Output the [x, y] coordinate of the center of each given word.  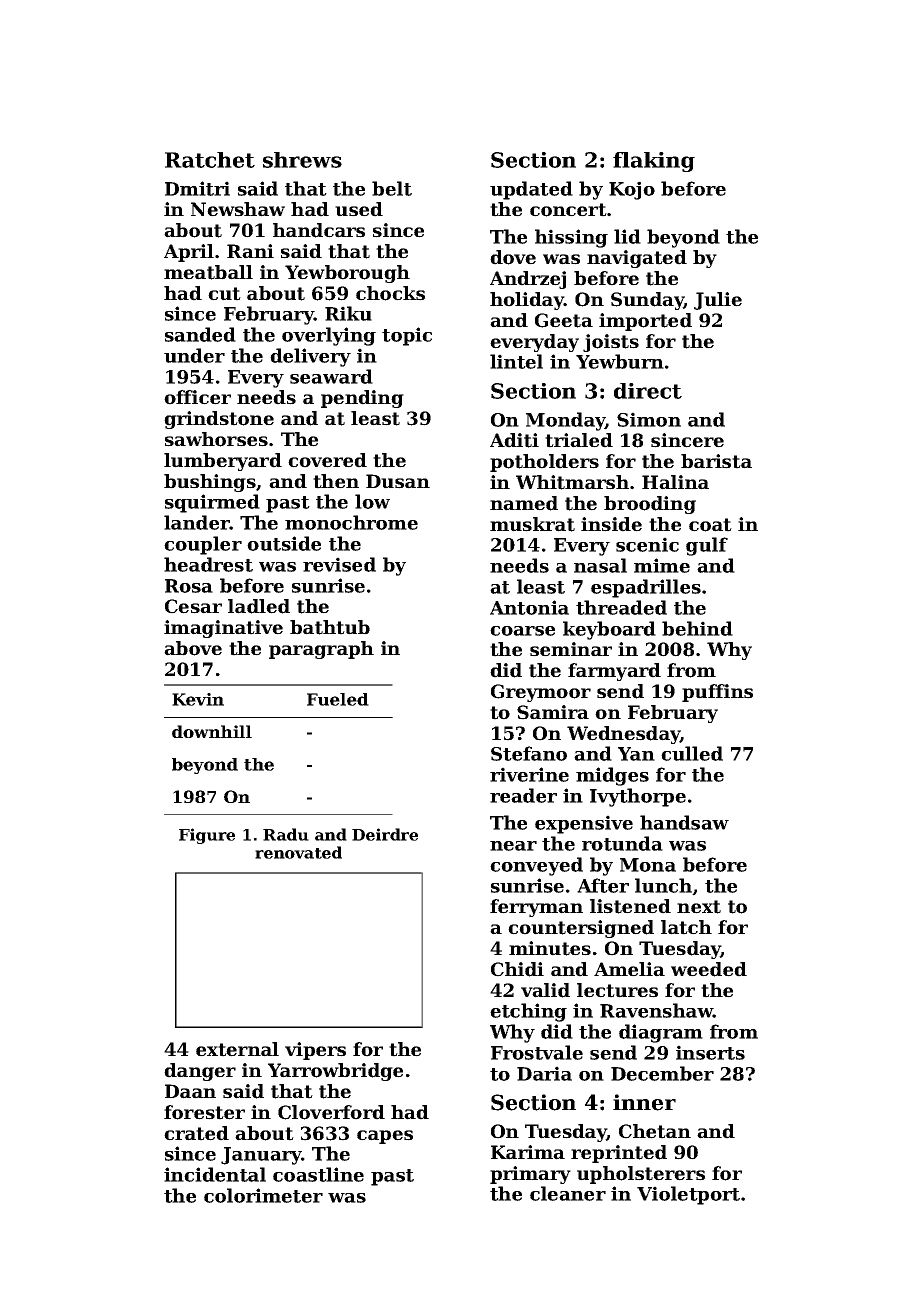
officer [197, 397]
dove [513, 257]
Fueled [338, 699]
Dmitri [197, 188]
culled [692, 753]
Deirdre [385, 834]
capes [385, 1137]
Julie [718, 301]
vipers [315, 1051]
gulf [707, 546]
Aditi [514, 440]
